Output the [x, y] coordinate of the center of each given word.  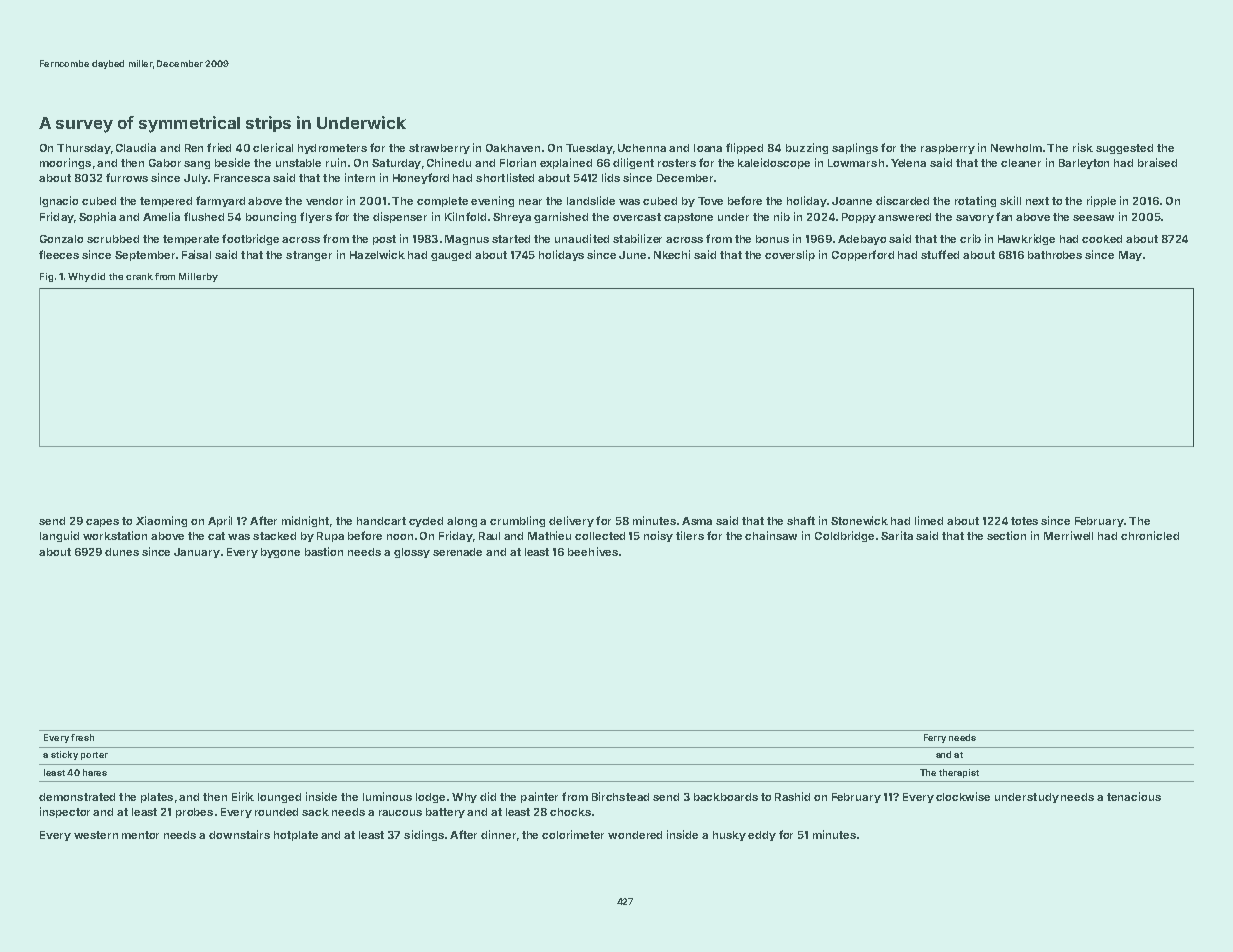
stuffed [940, 254]
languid [59, 536]
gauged [451, 256]
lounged [279, 798]
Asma [697, 521]
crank [139, 276]
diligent [633, 163]
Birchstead [620, 796]
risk [1083, 147]
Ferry [935, 738]
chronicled [1150, 535]
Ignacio [59, 201]
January [197, 553]
